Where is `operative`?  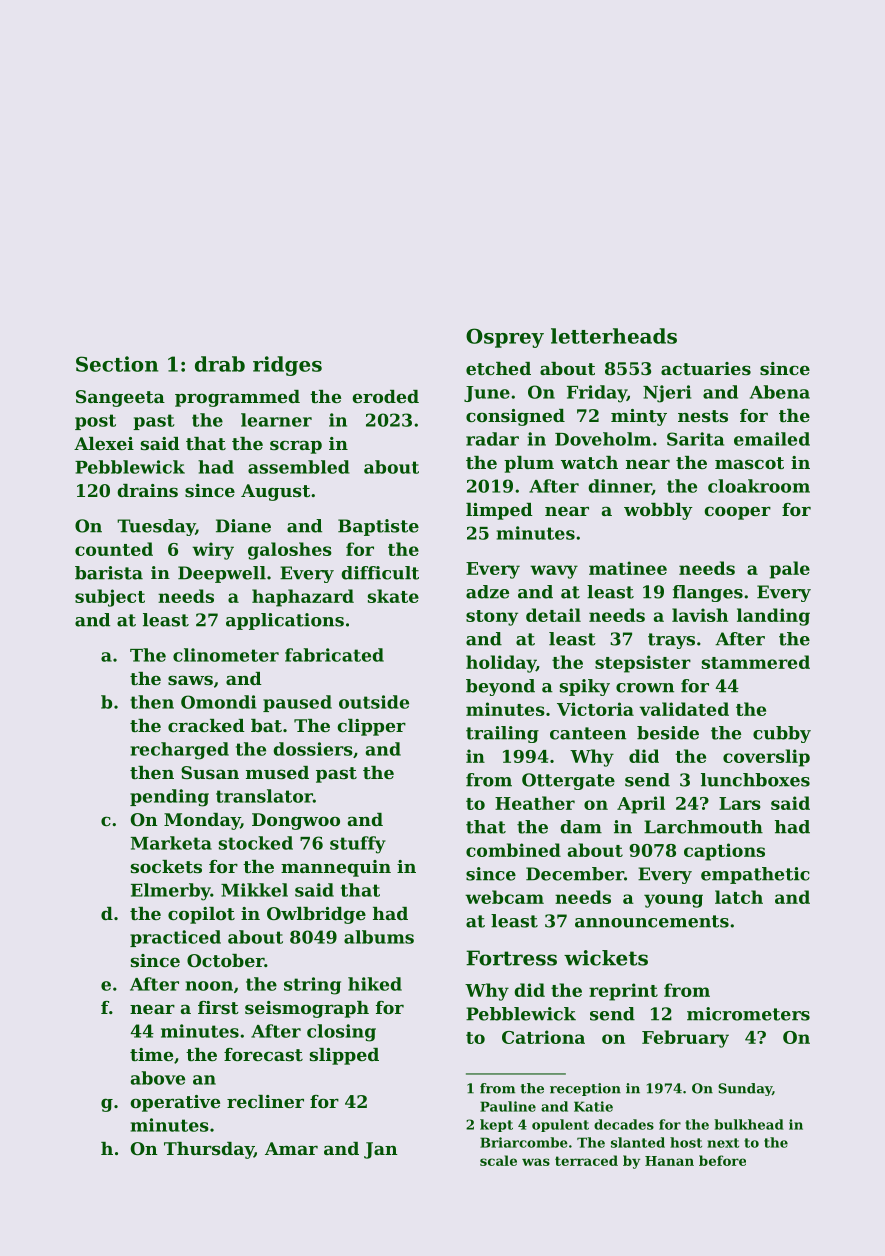 operative is located at coordinates (175, 1103).
